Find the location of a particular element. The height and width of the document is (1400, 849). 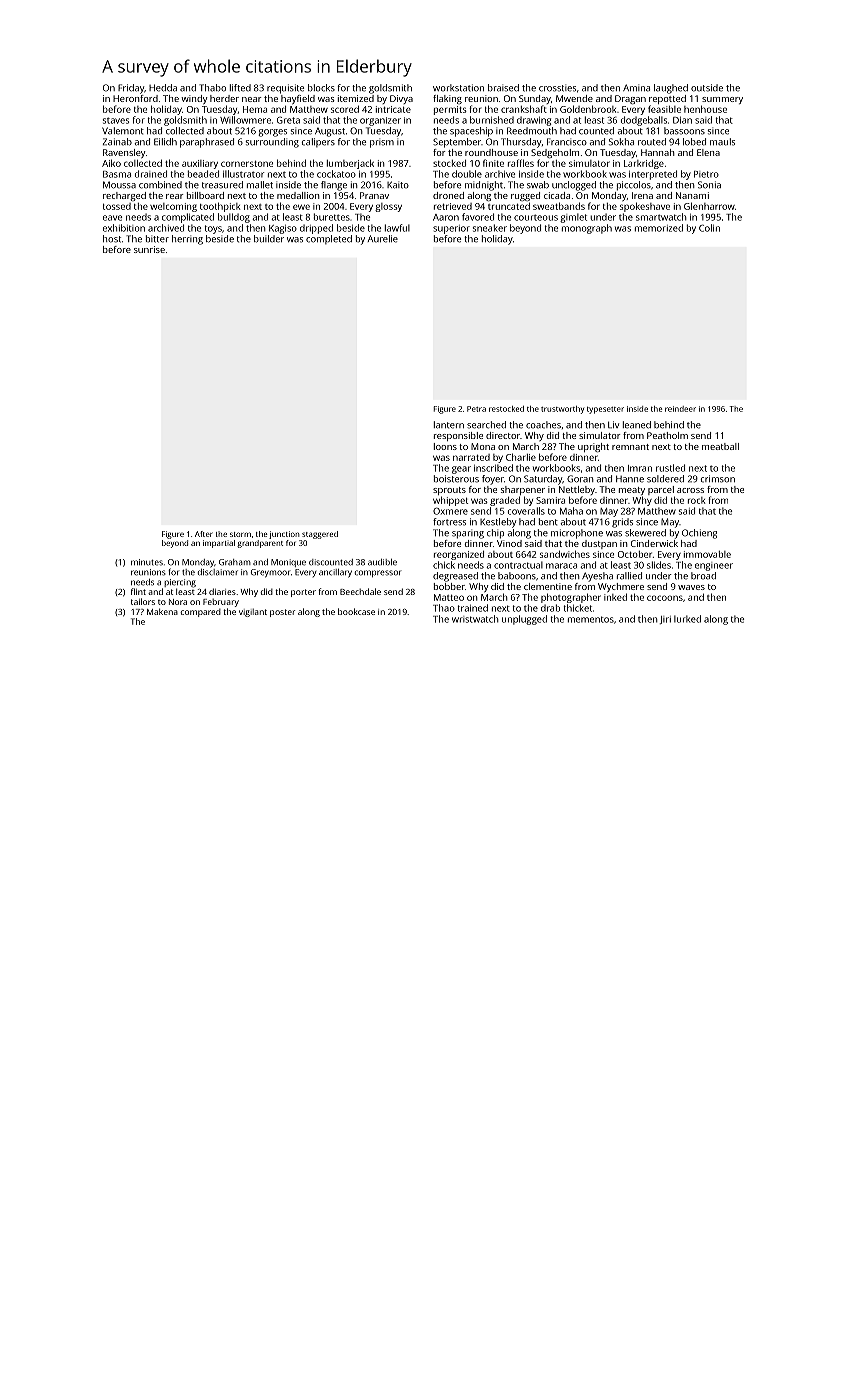

glossy is located at coordinates (388, 207).
